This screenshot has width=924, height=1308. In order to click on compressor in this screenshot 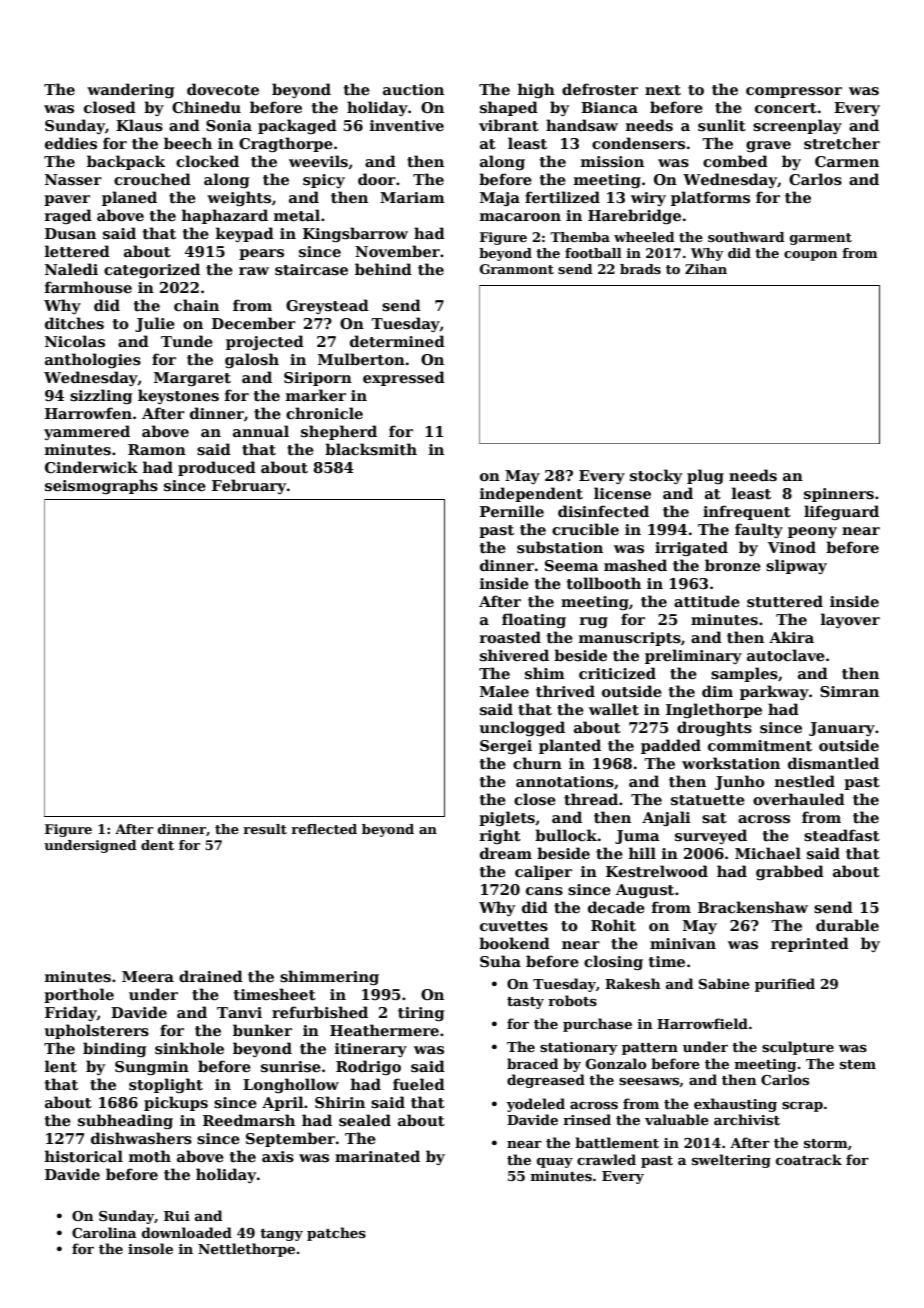, I will do `click(794, 92)`.
